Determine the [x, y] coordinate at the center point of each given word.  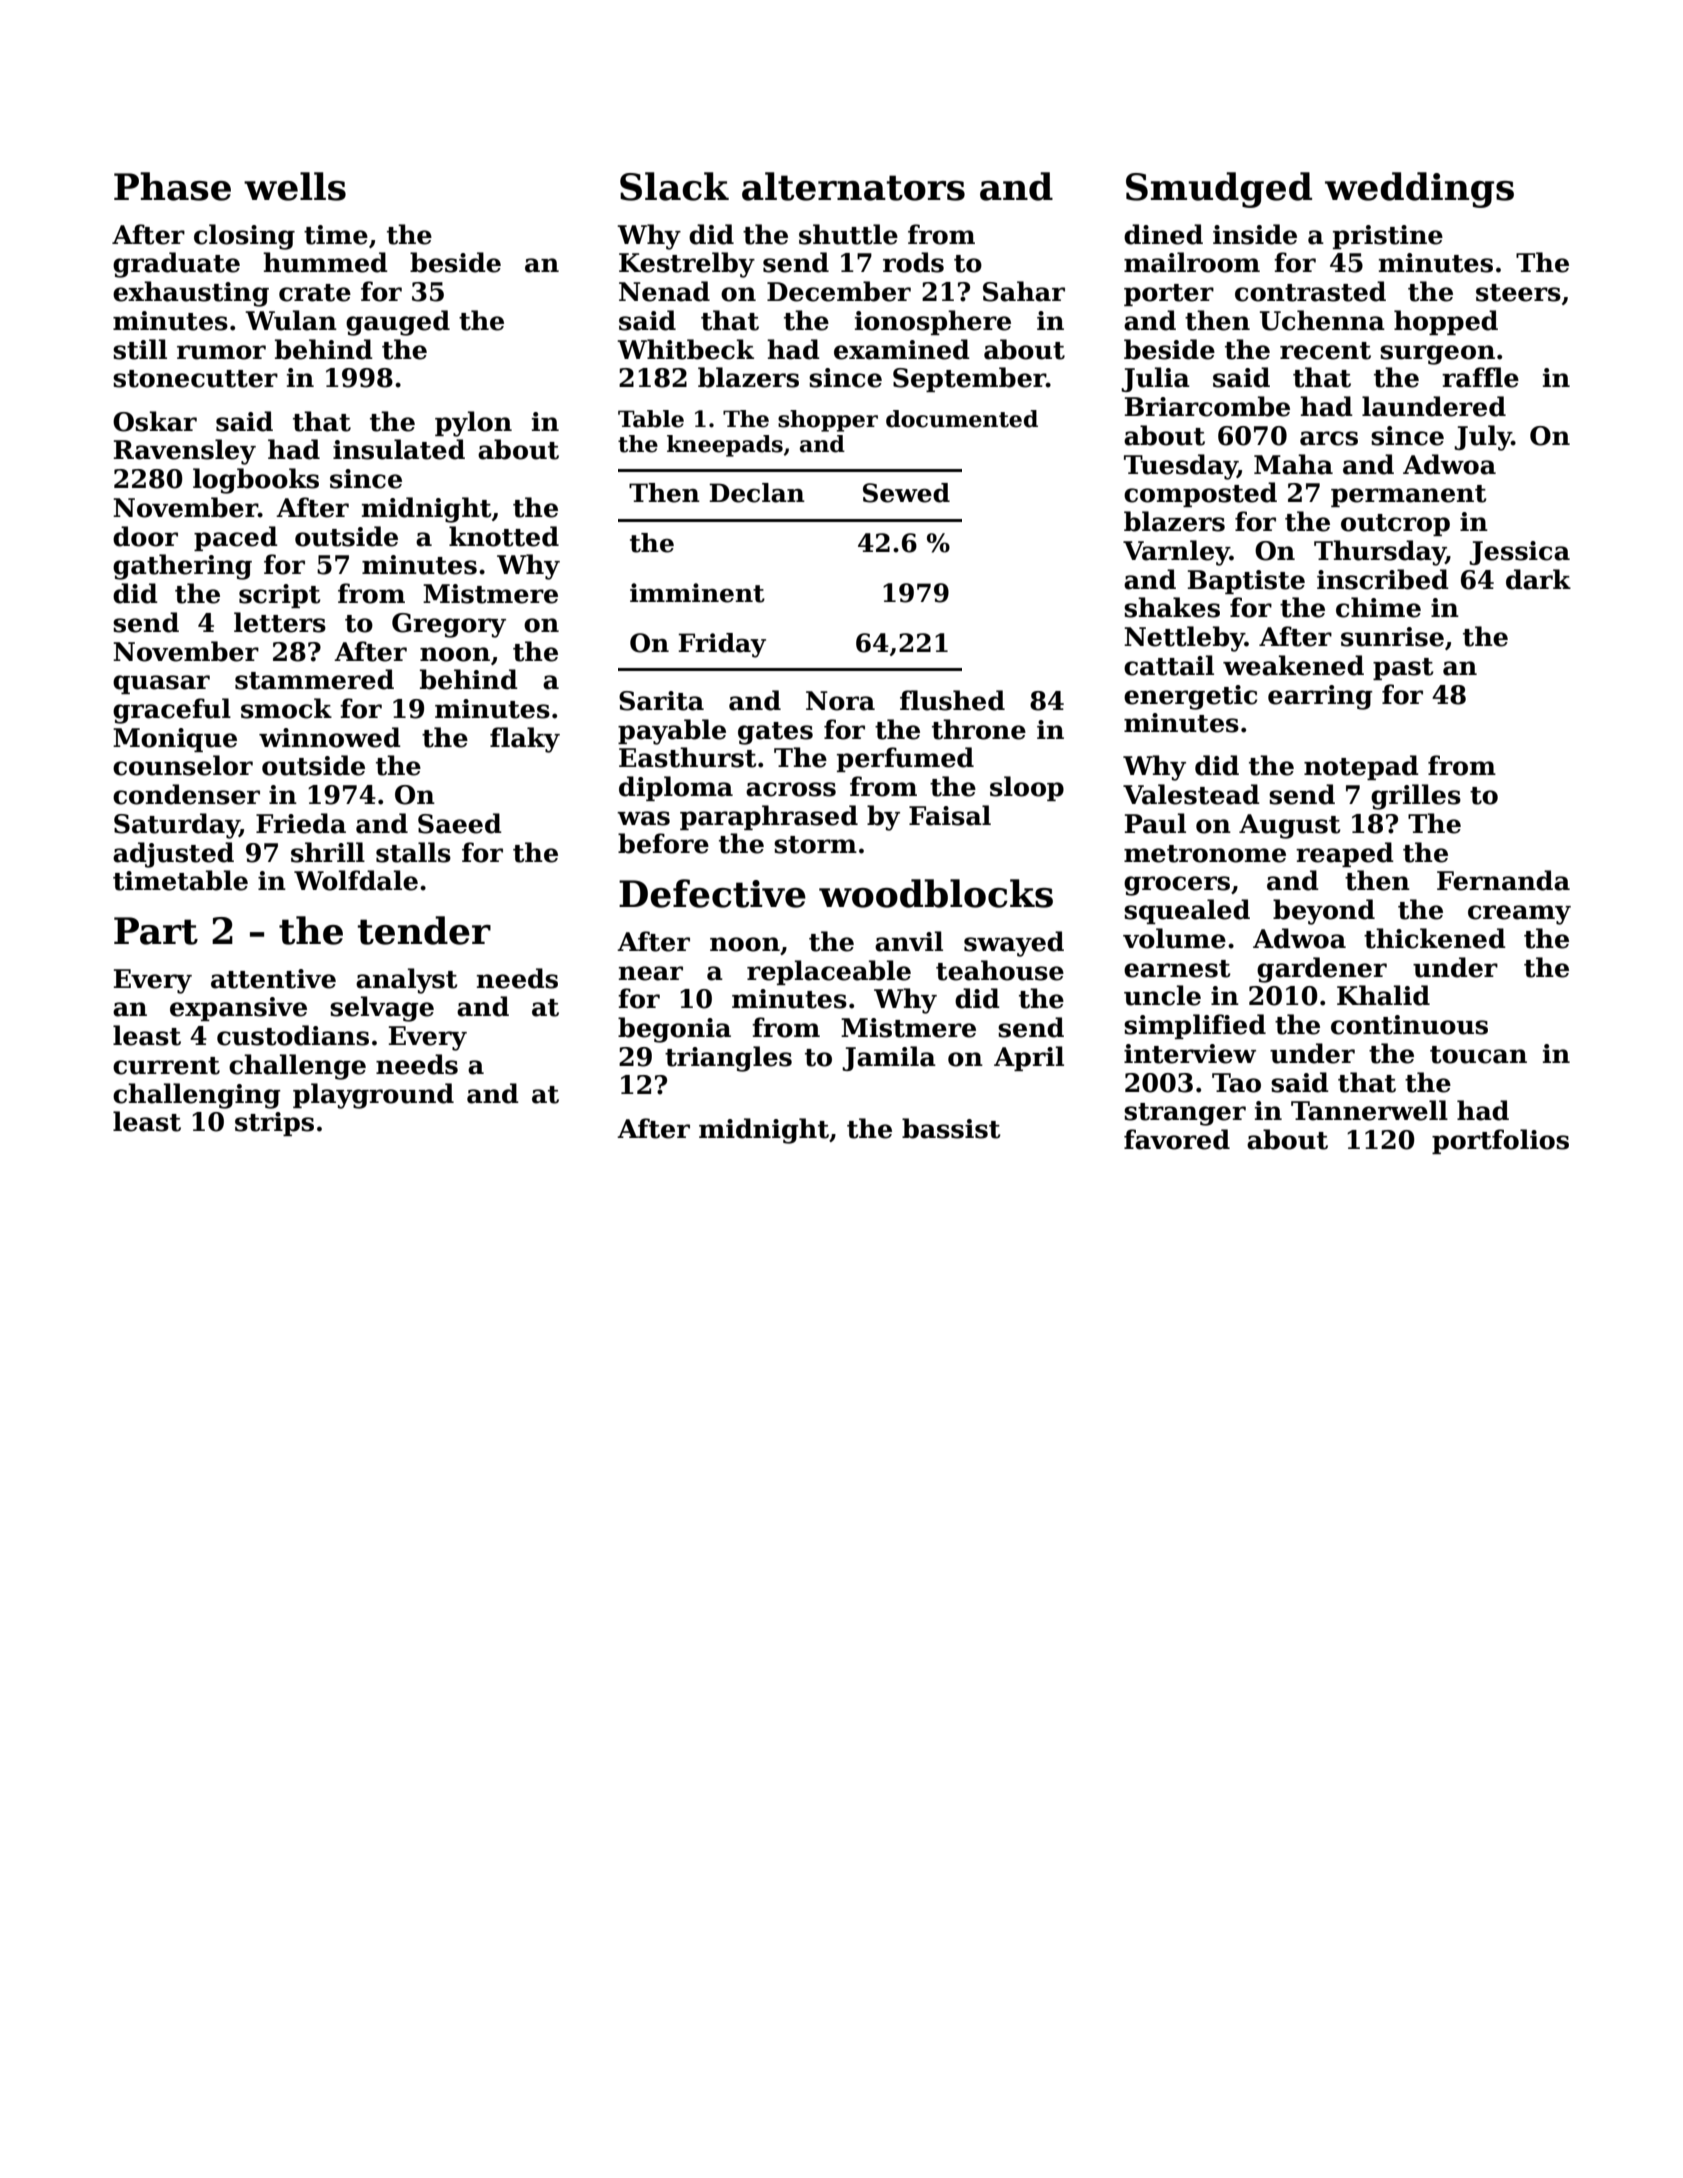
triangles [728, 1059]
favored [1177, 1139]
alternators [853, 186]
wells [295, 186]
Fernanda [1503, 880]
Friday [722, 645]
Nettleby [1184, 639]
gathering [182, 567]
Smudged [1219, 190]
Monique [175, 740]
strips [274, 1124]
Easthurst [688, 757]
